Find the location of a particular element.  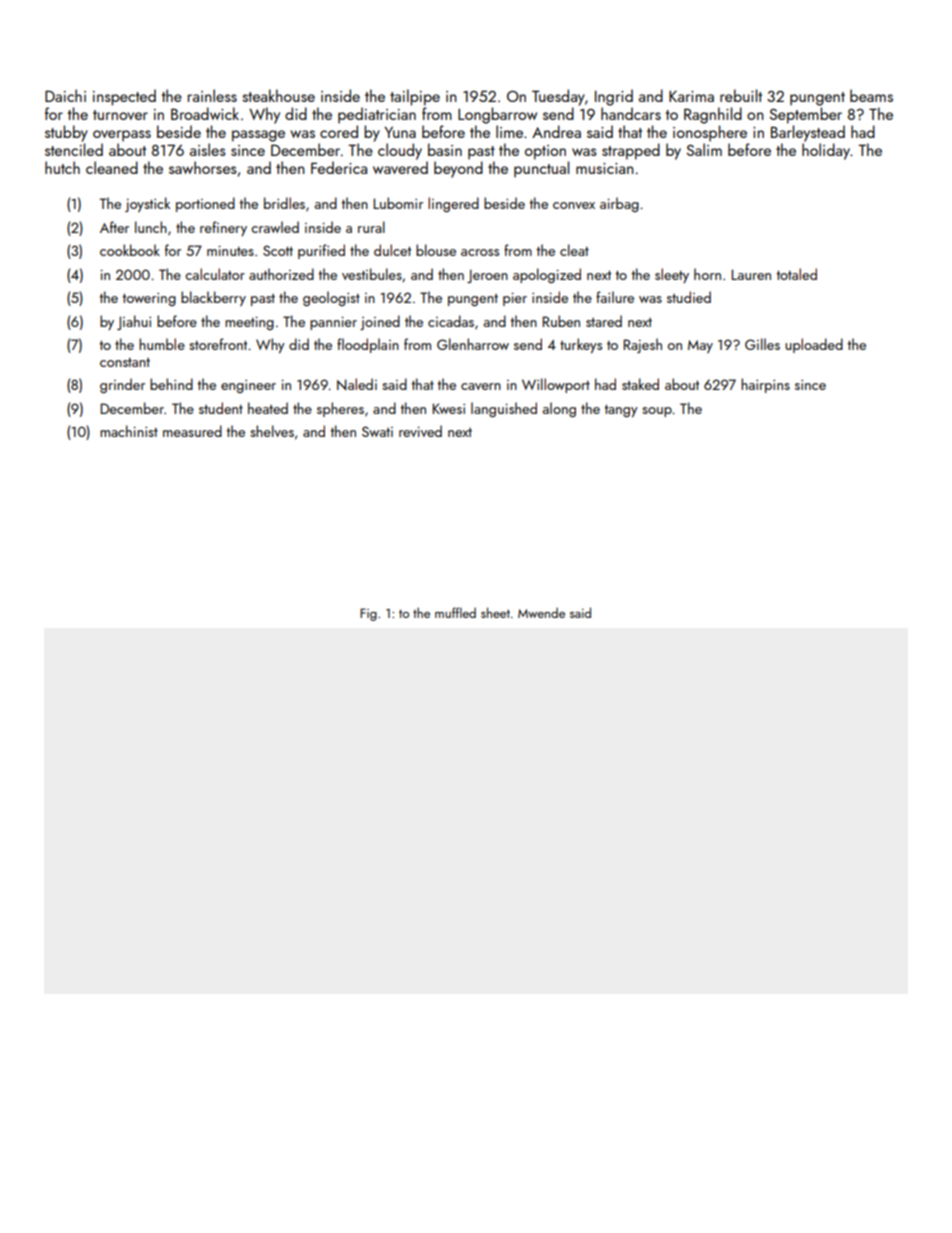

passage is located at coordinates (258, 136).
